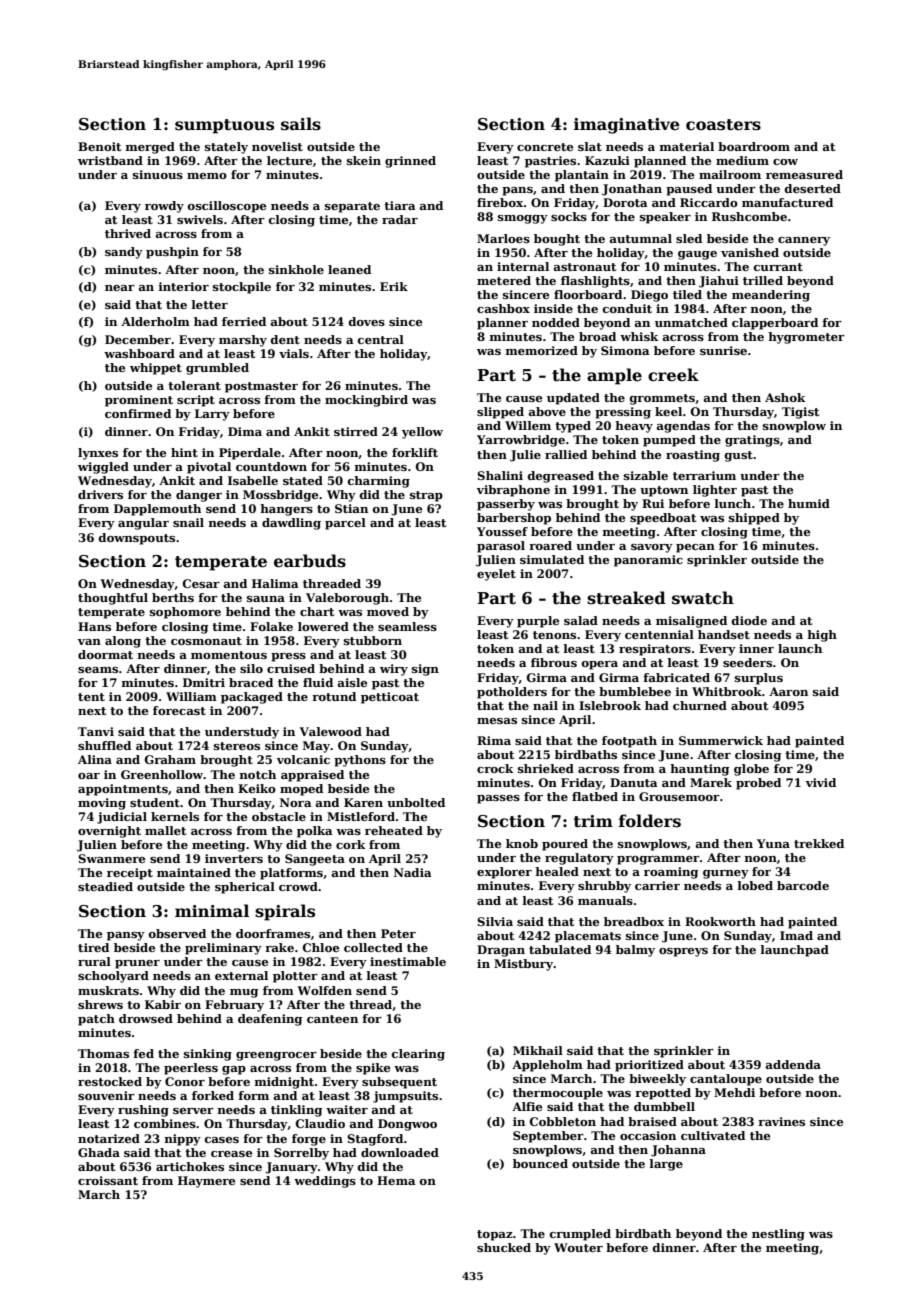 This screenshot has height=1308, width=924. I want to click on collected, so click(373, 947).
